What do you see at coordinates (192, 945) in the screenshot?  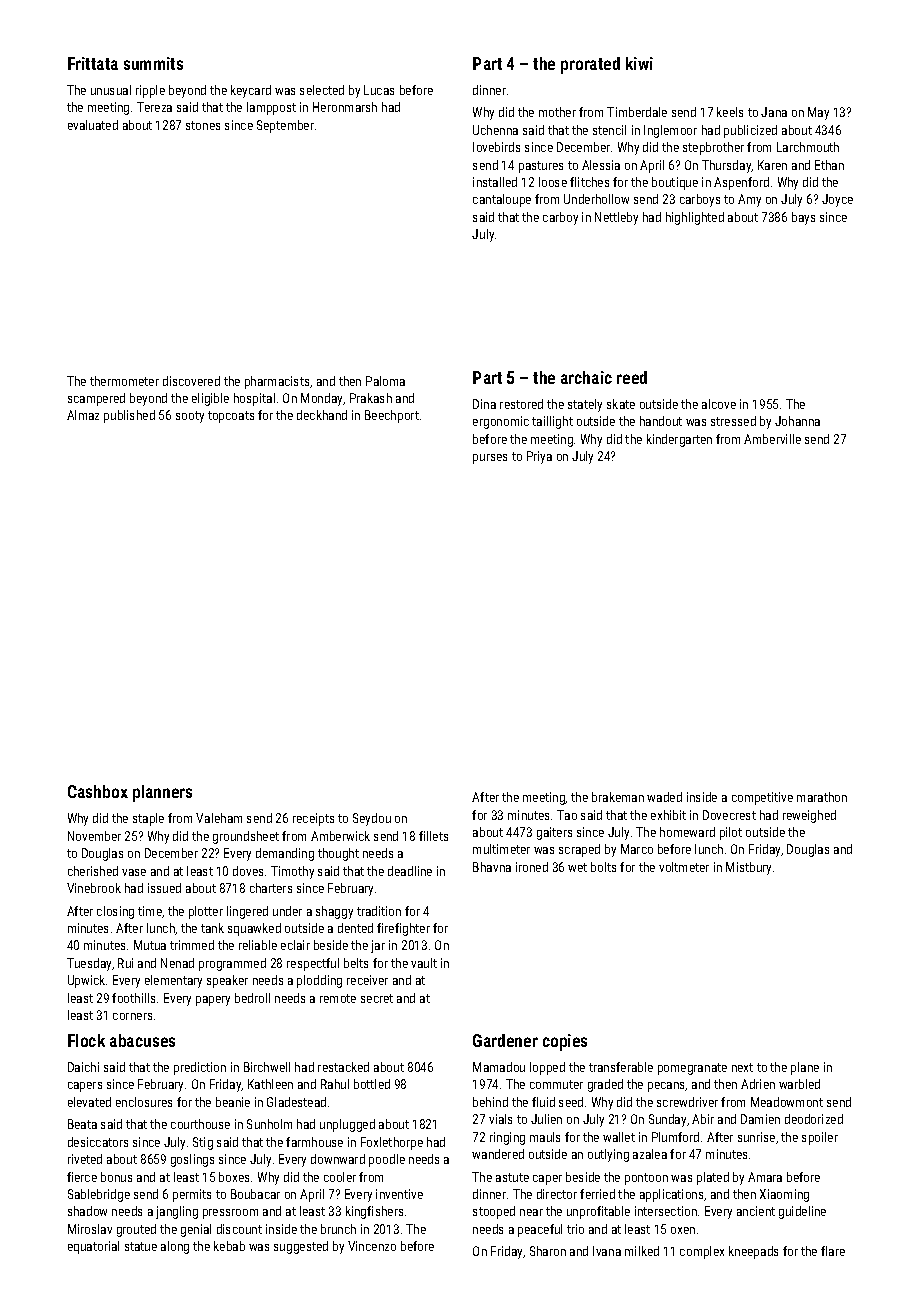 I see `trimmed` at bounding box center [192, 945].
